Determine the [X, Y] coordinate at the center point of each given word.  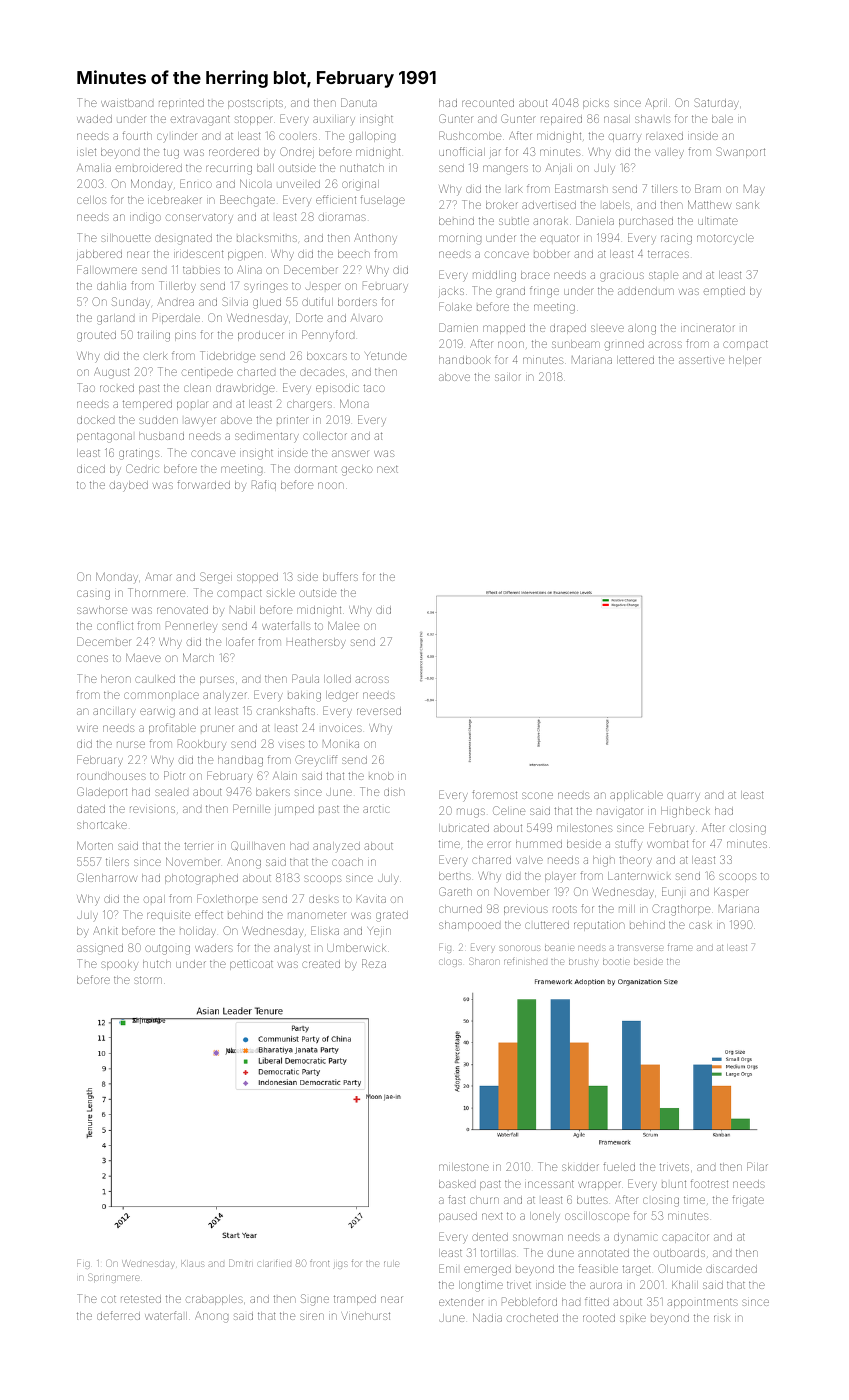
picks [596, 104]
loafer [240, 641]
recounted [488, 103]
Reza [374, 963]
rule [391, 1264]
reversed [379, 711]
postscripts [255, 104]
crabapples [214, 1300]
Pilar [757, 1166]
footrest [709, 1183]
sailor [508, 377]
